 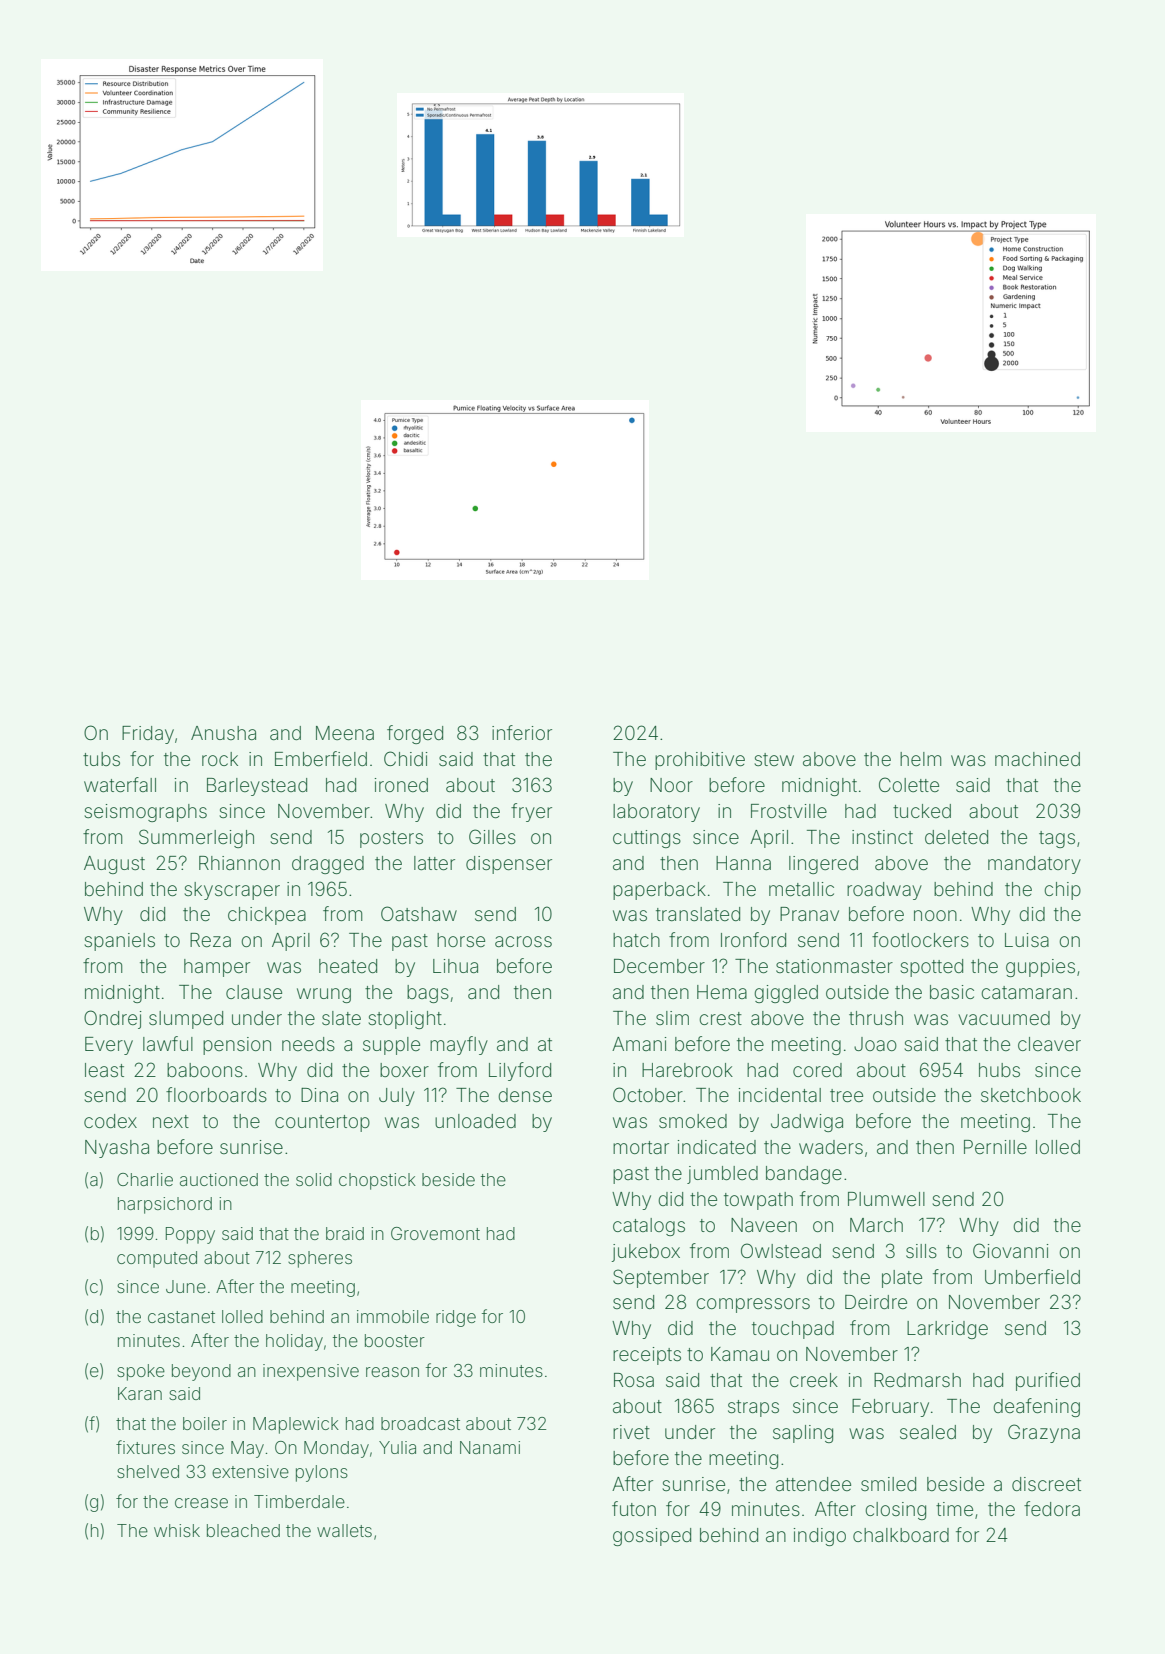 I want to click on seismographs, so click(x=145, y=813).
